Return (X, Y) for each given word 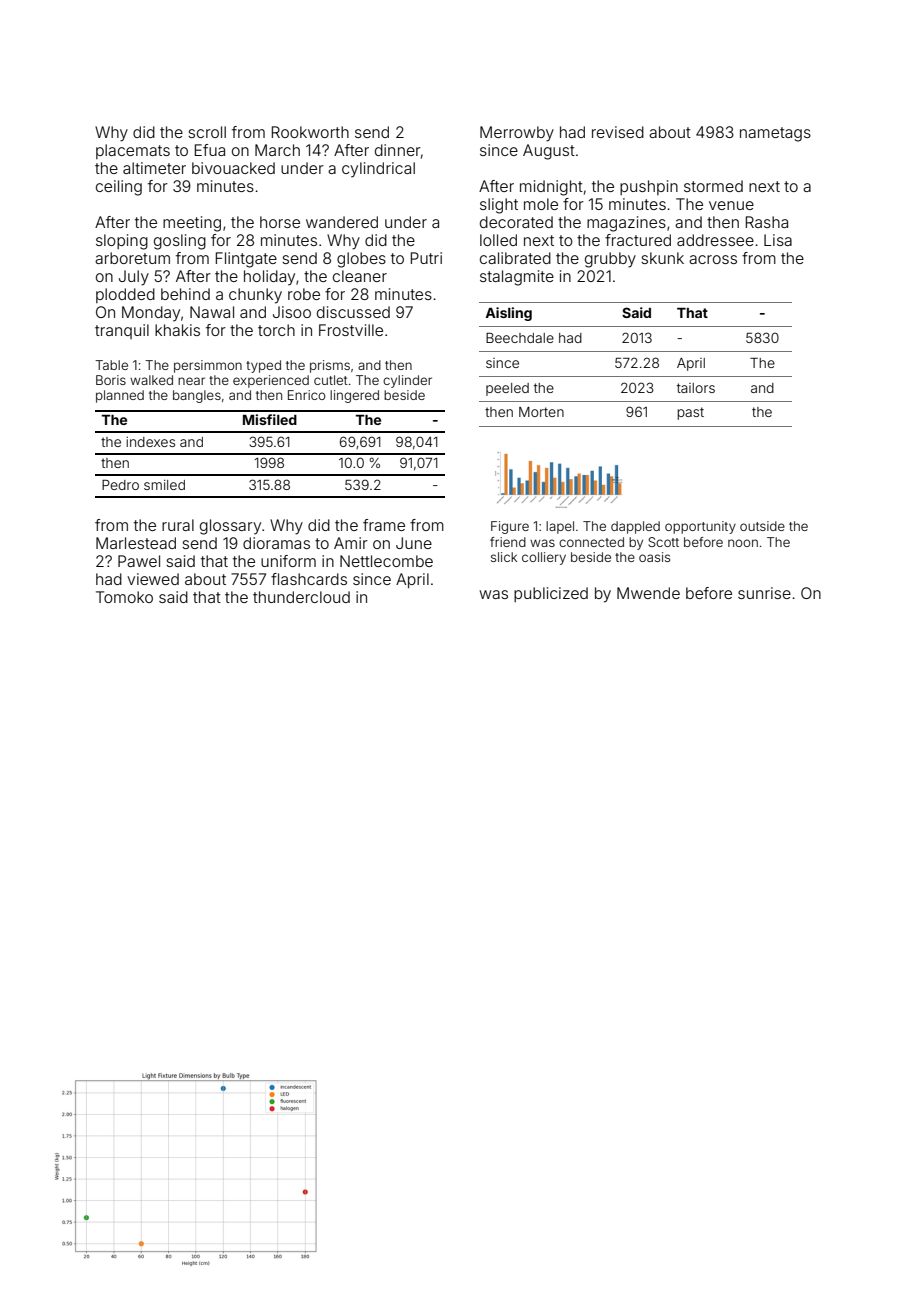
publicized (551, 594)
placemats (133, 151)
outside (762, 526)
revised (618, 132)
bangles (197, 396)
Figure (510, 527)
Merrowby (517, 134)
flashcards (309, 579)
